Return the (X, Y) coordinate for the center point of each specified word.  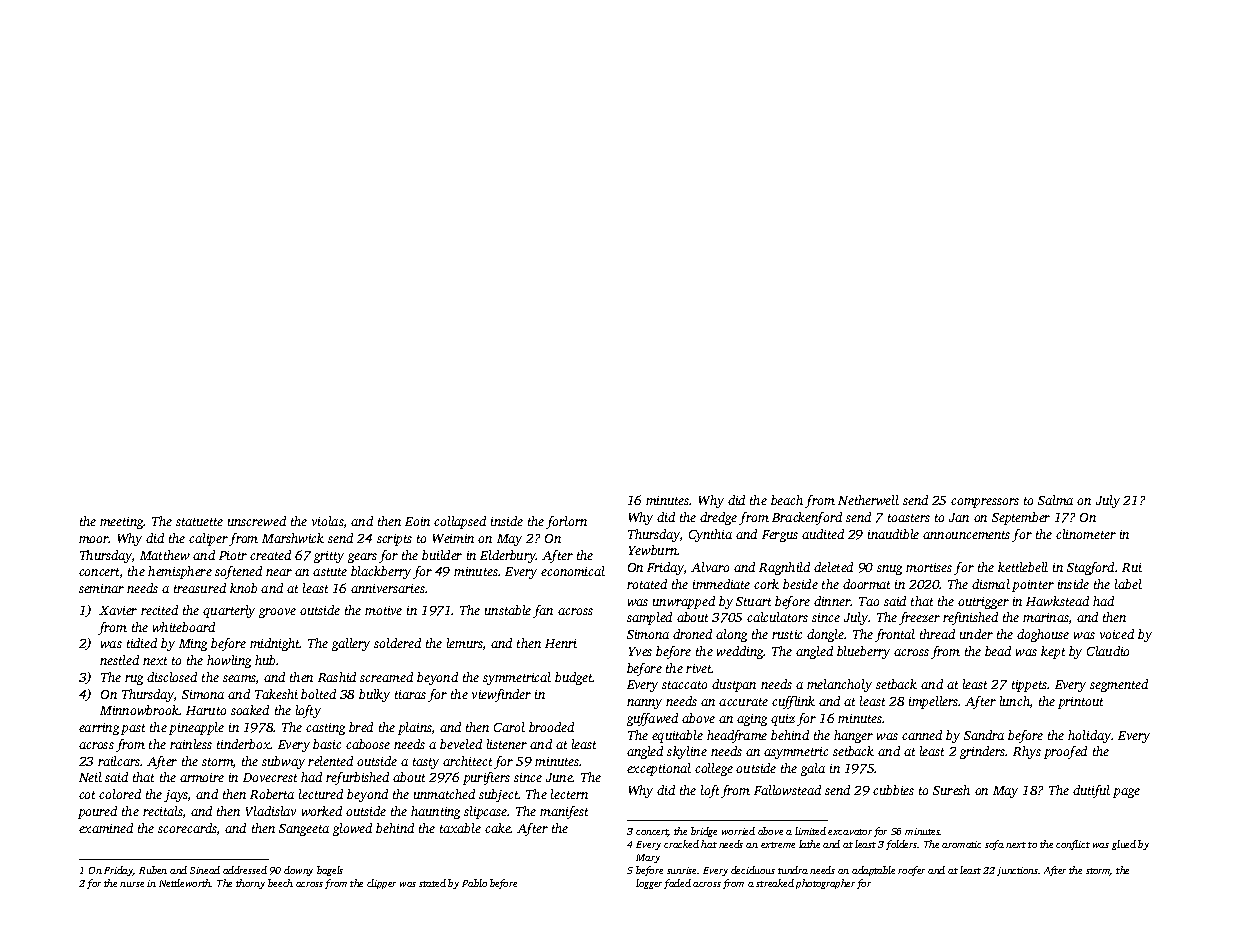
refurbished (357, 778)
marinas (1046, 617)
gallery (351, 644)
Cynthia (710, 535)
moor (94, 539)
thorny (250, 884)
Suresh (951, 790)
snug (889, 570)
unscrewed (257, 521)
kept (1053, 652)
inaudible (893, 534)
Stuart (753, 601)
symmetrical (517, 678)
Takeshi (276, 694)
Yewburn (653, 550)
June (559, 777)
